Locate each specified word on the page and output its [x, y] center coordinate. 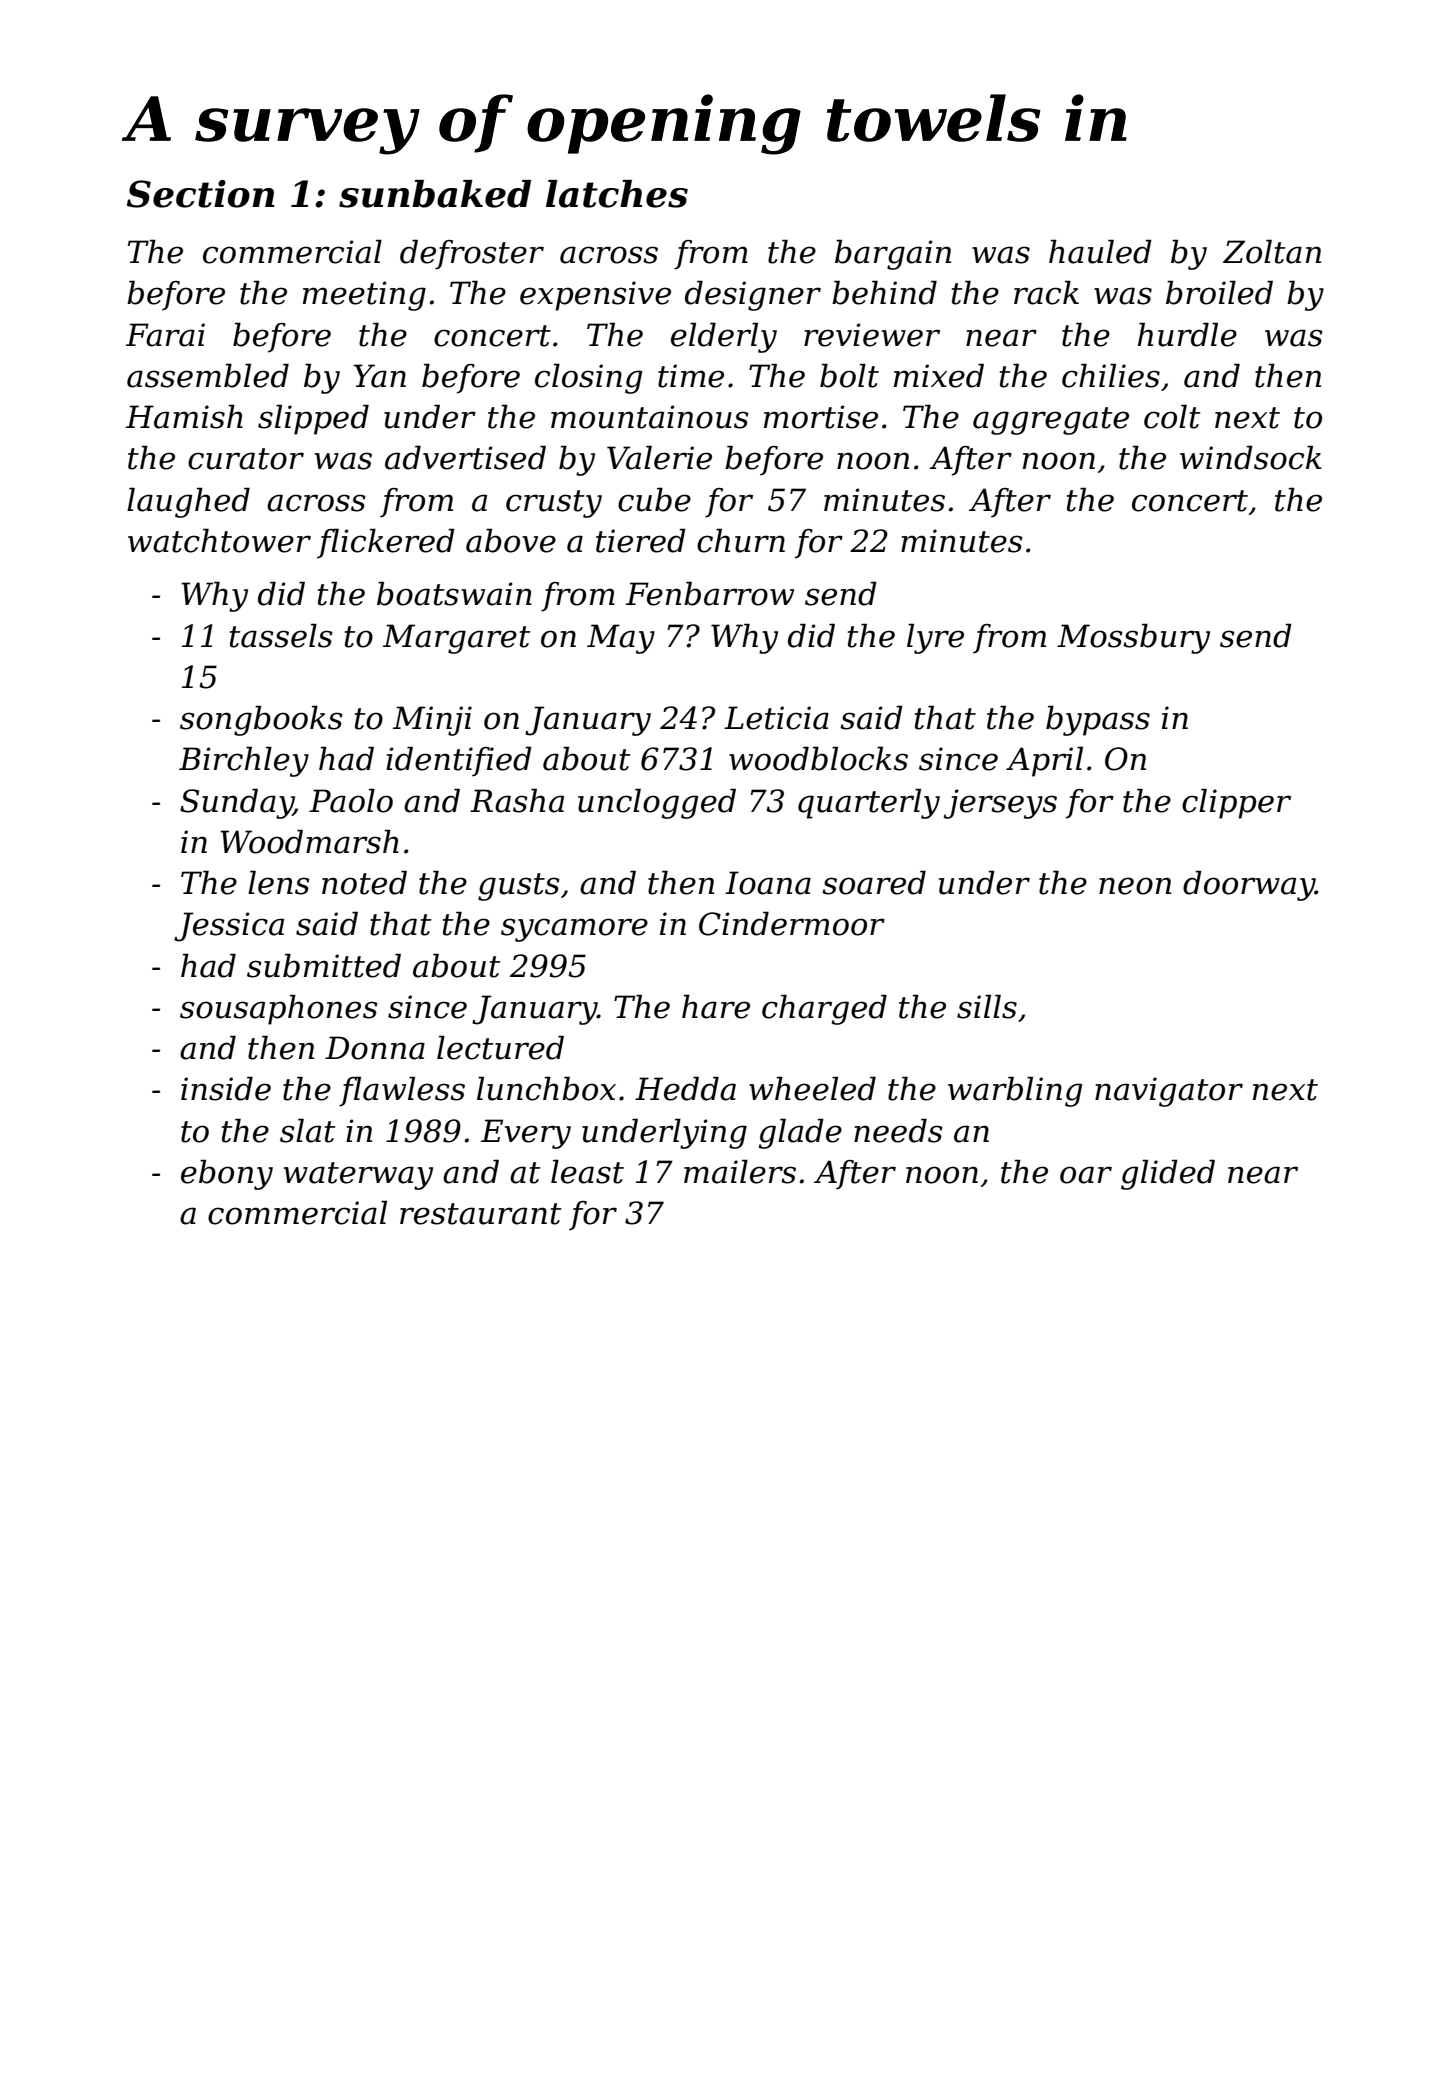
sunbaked [435, 194]
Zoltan [1272, 251]
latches [617, 194]
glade [800, 1133]
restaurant [481, 1214]
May [621, 639]
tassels [281, 635]
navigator [1169, 1092]
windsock [1251, 457]
